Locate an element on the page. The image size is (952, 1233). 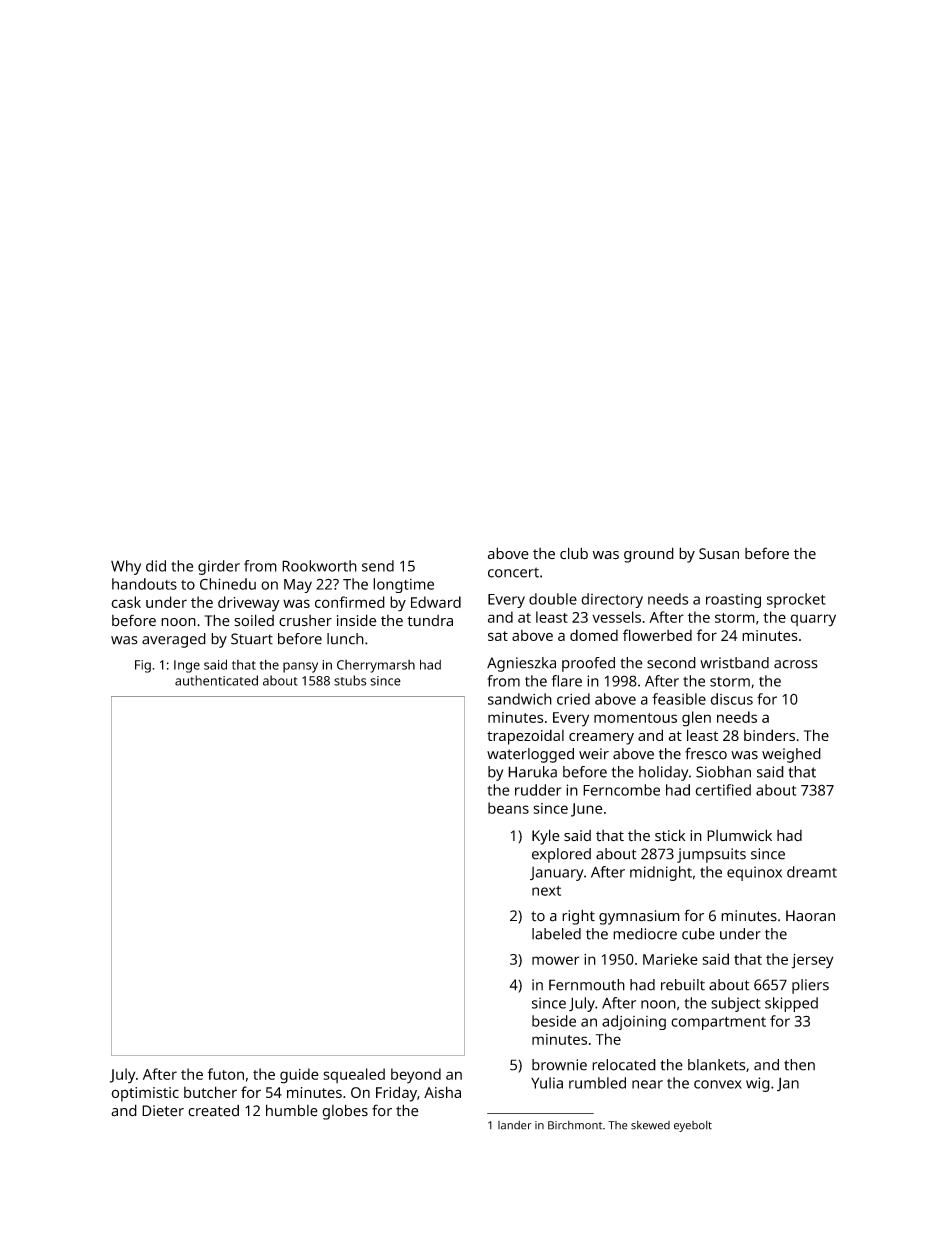
rebuilt is located at coordinates (683, 985).
